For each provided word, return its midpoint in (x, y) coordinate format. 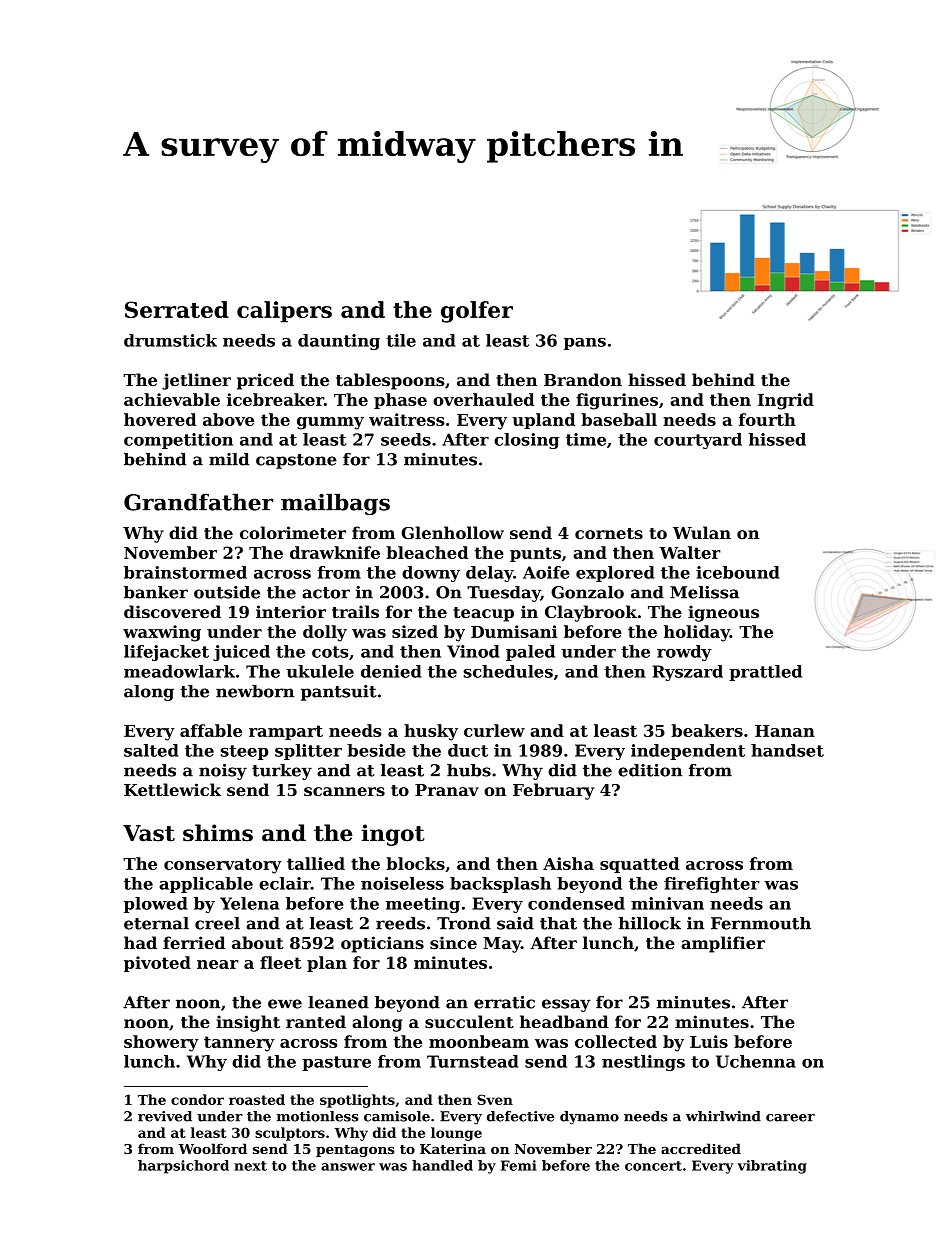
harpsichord (183, 1167)
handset (787, 750)
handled (442, 1165)
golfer (477, 312)
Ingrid (786, 401)
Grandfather (198, 502)
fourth (767, 419)
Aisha (568, 863)
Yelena (249, 903)
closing (527, 441)
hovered (160, 419)
